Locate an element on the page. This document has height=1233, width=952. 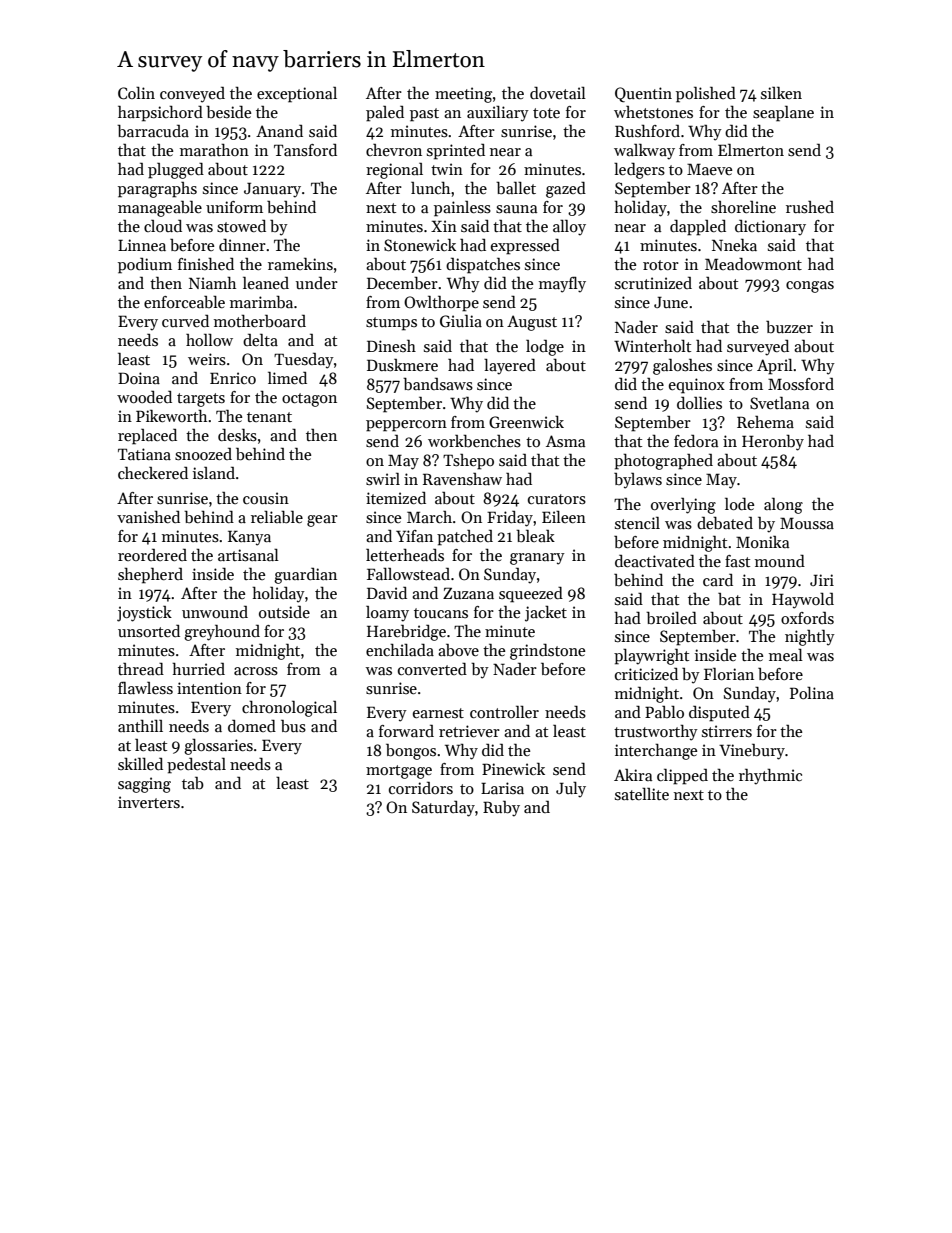
vanished is located at coordinates (148, 516).
